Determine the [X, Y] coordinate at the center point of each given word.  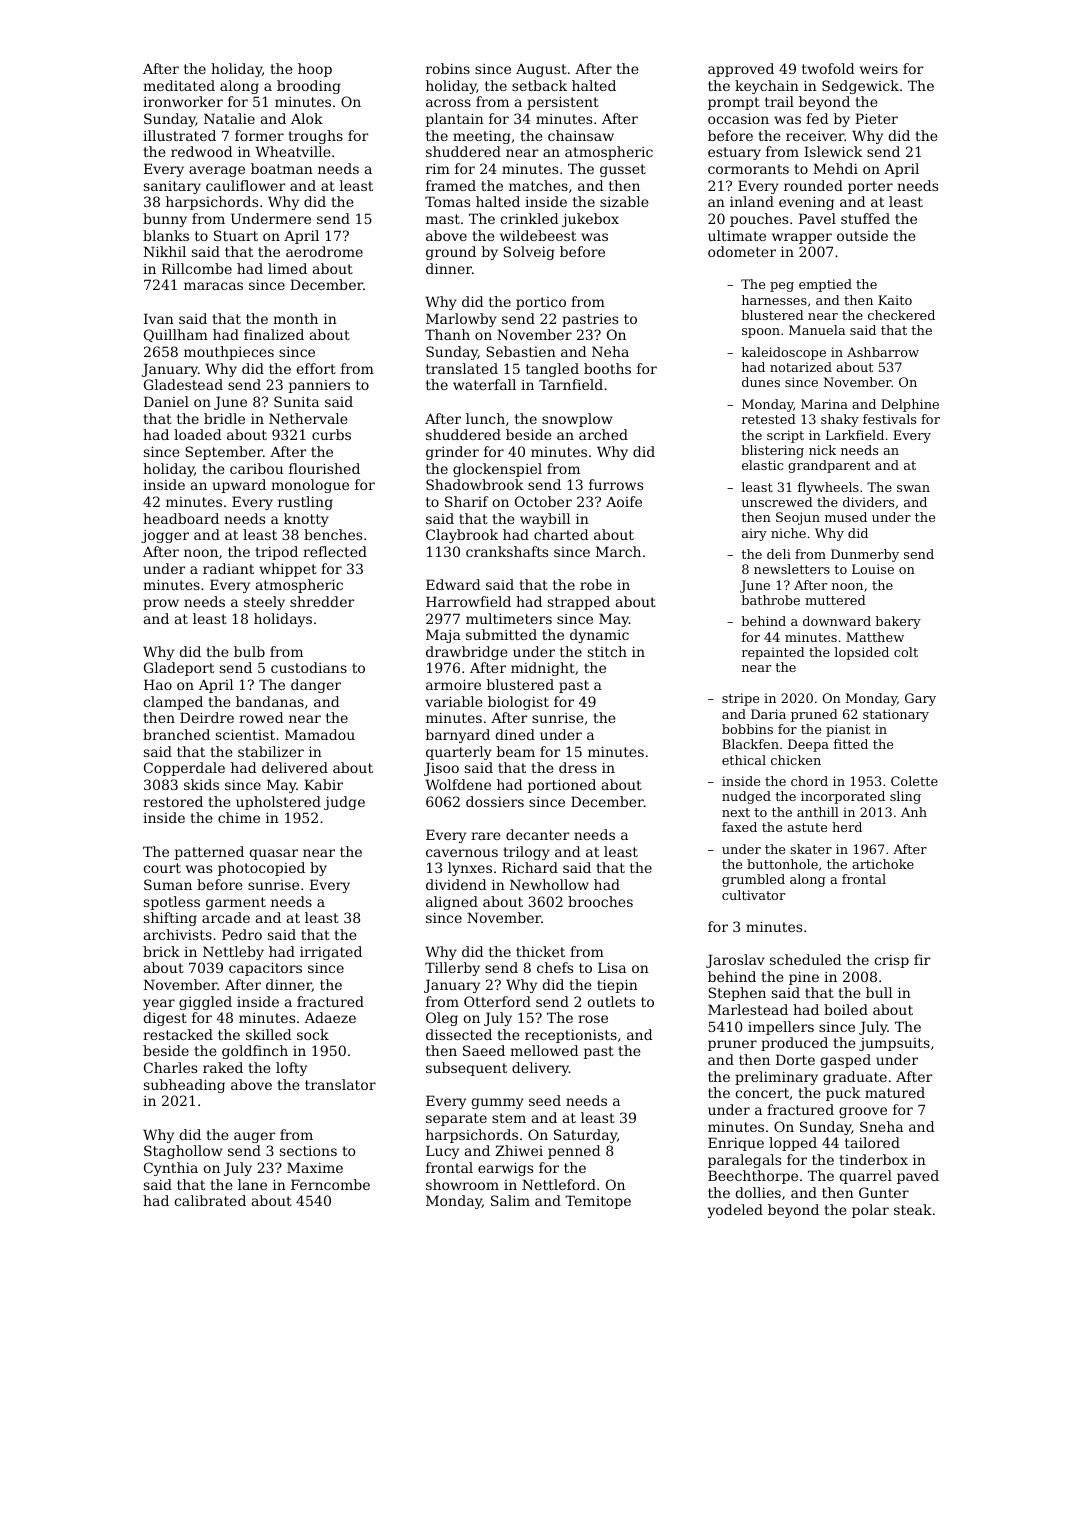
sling [905, 797]
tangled [552, 370]
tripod [276, 553]
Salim [510, 1200]
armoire [453, 684]
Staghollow [183, 1152]
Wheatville [293, 151]
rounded [813, 185]
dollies [758, 1192]
